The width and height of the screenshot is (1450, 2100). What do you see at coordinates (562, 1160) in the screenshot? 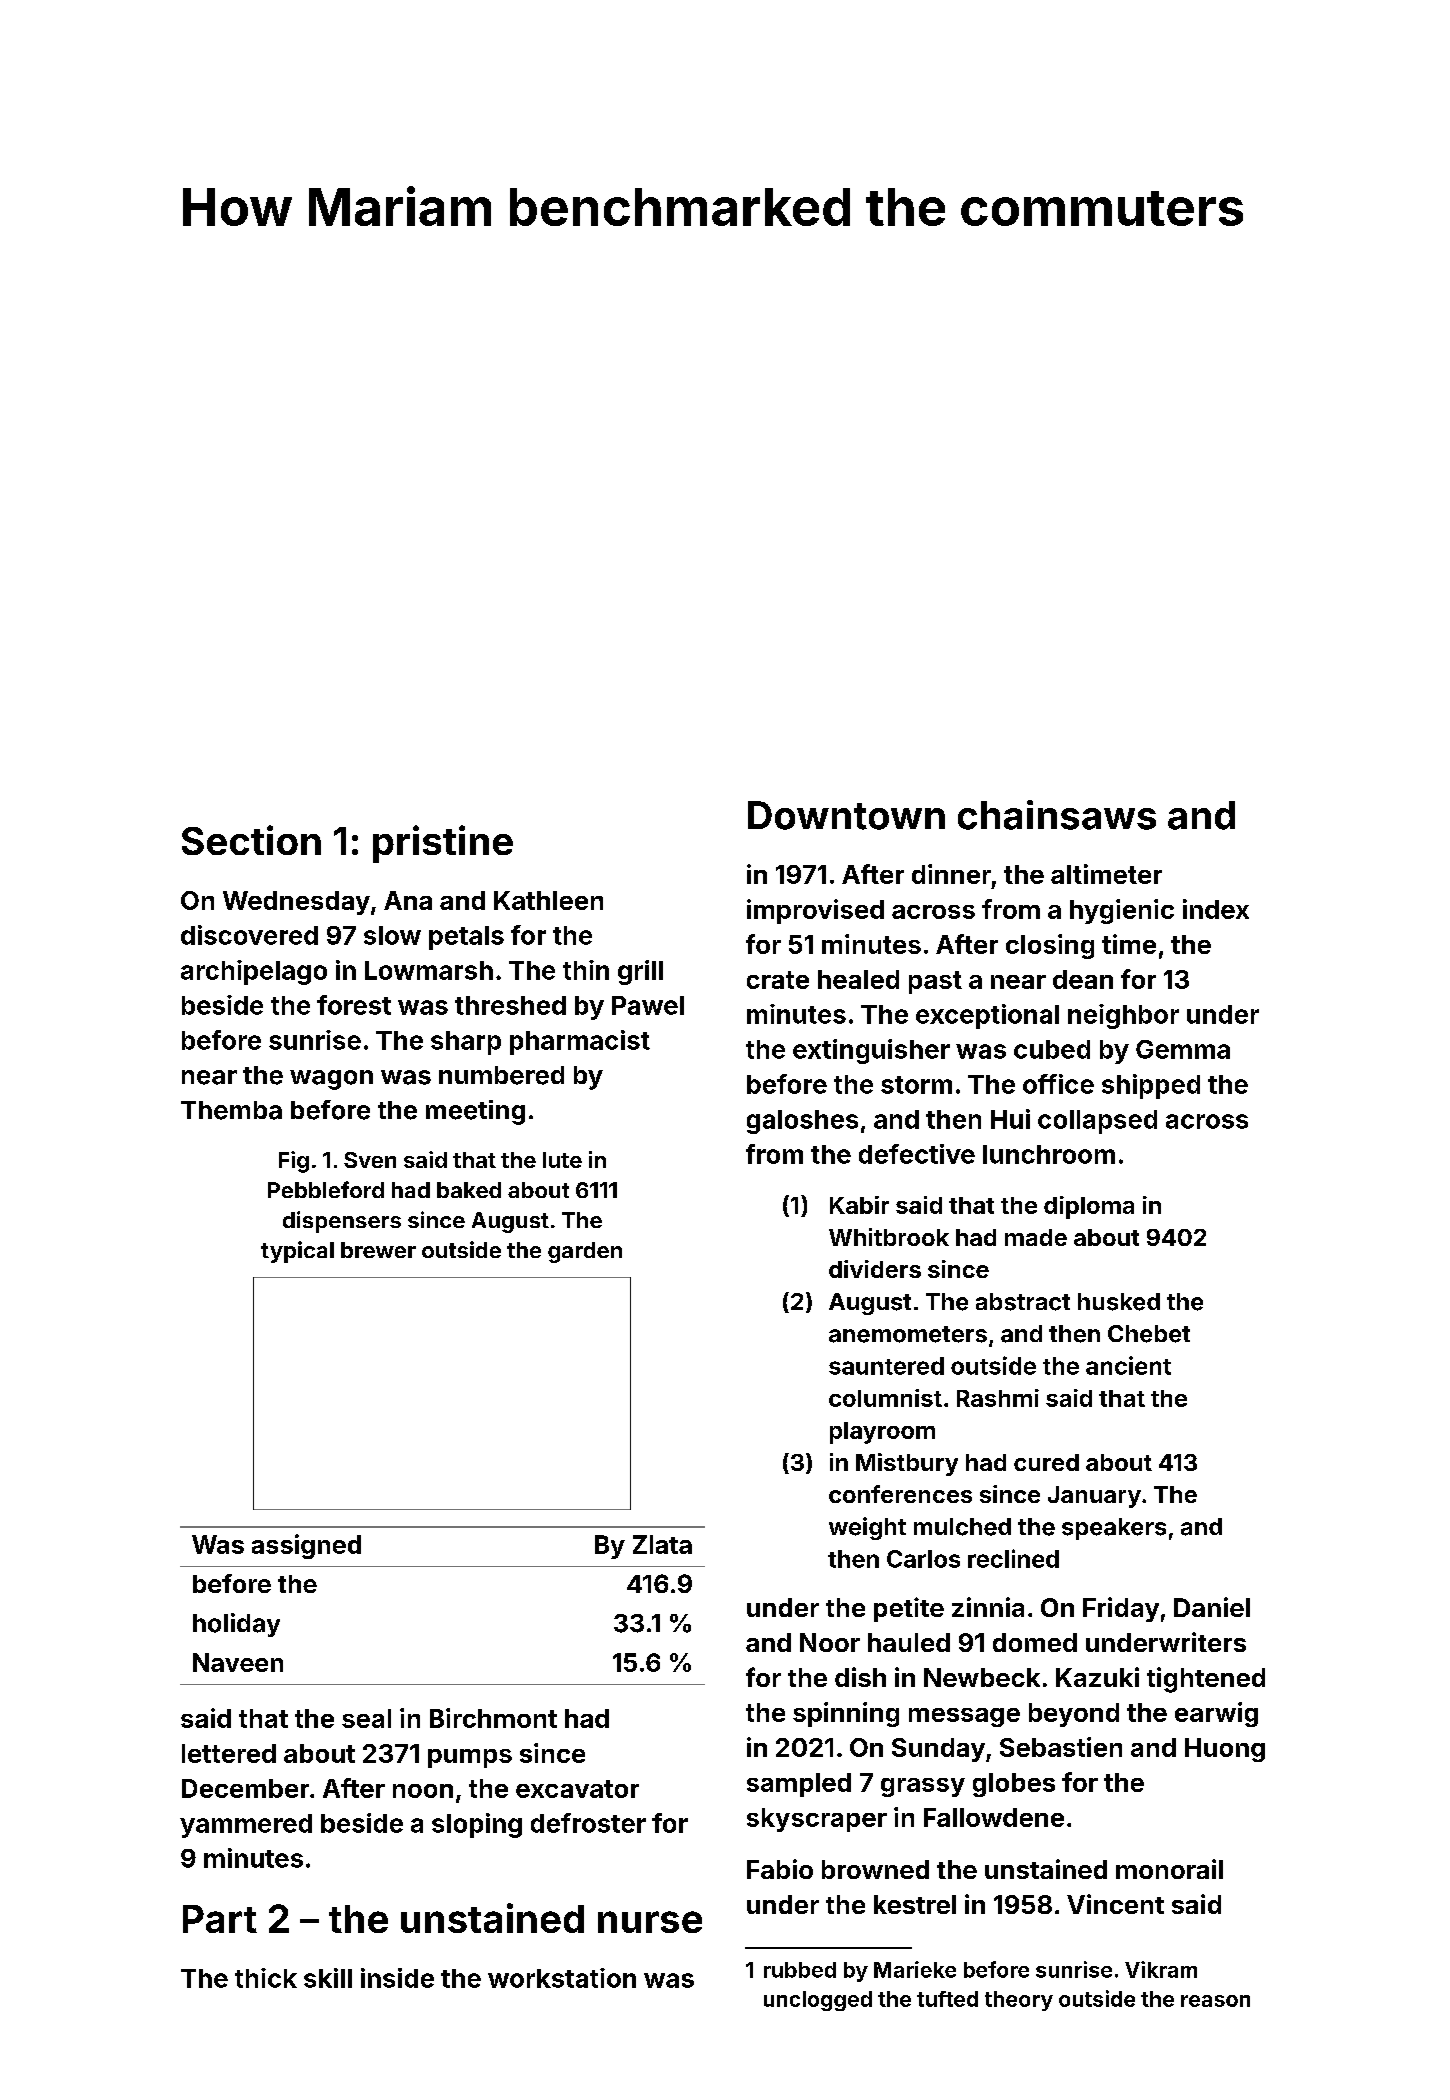
I see `lute` at bounding box center [562, 1160].
